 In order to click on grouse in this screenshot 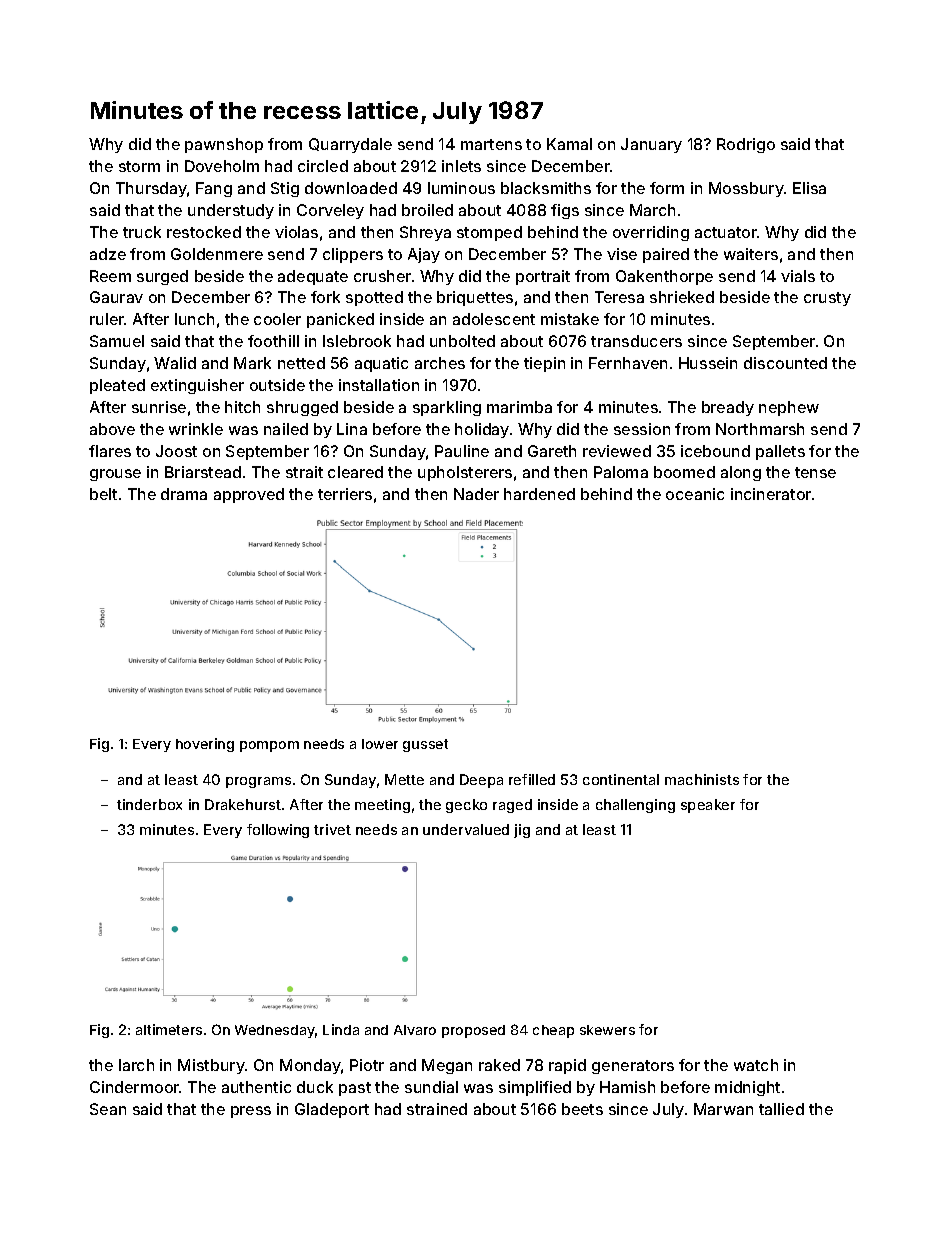, I will do `click(115, 475)`.
